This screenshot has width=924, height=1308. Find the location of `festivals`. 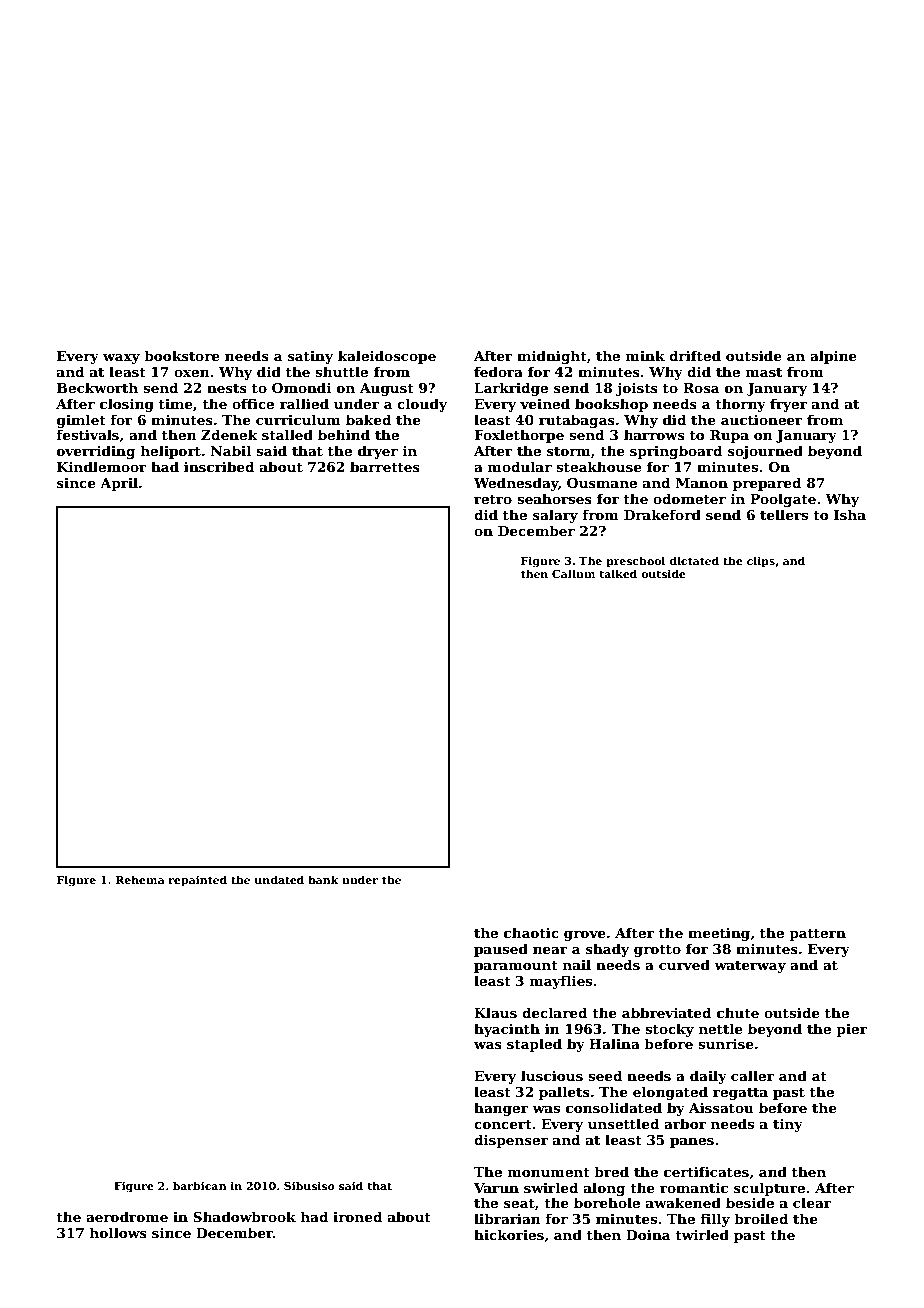

festivals is located at coordinates (87, 434).
